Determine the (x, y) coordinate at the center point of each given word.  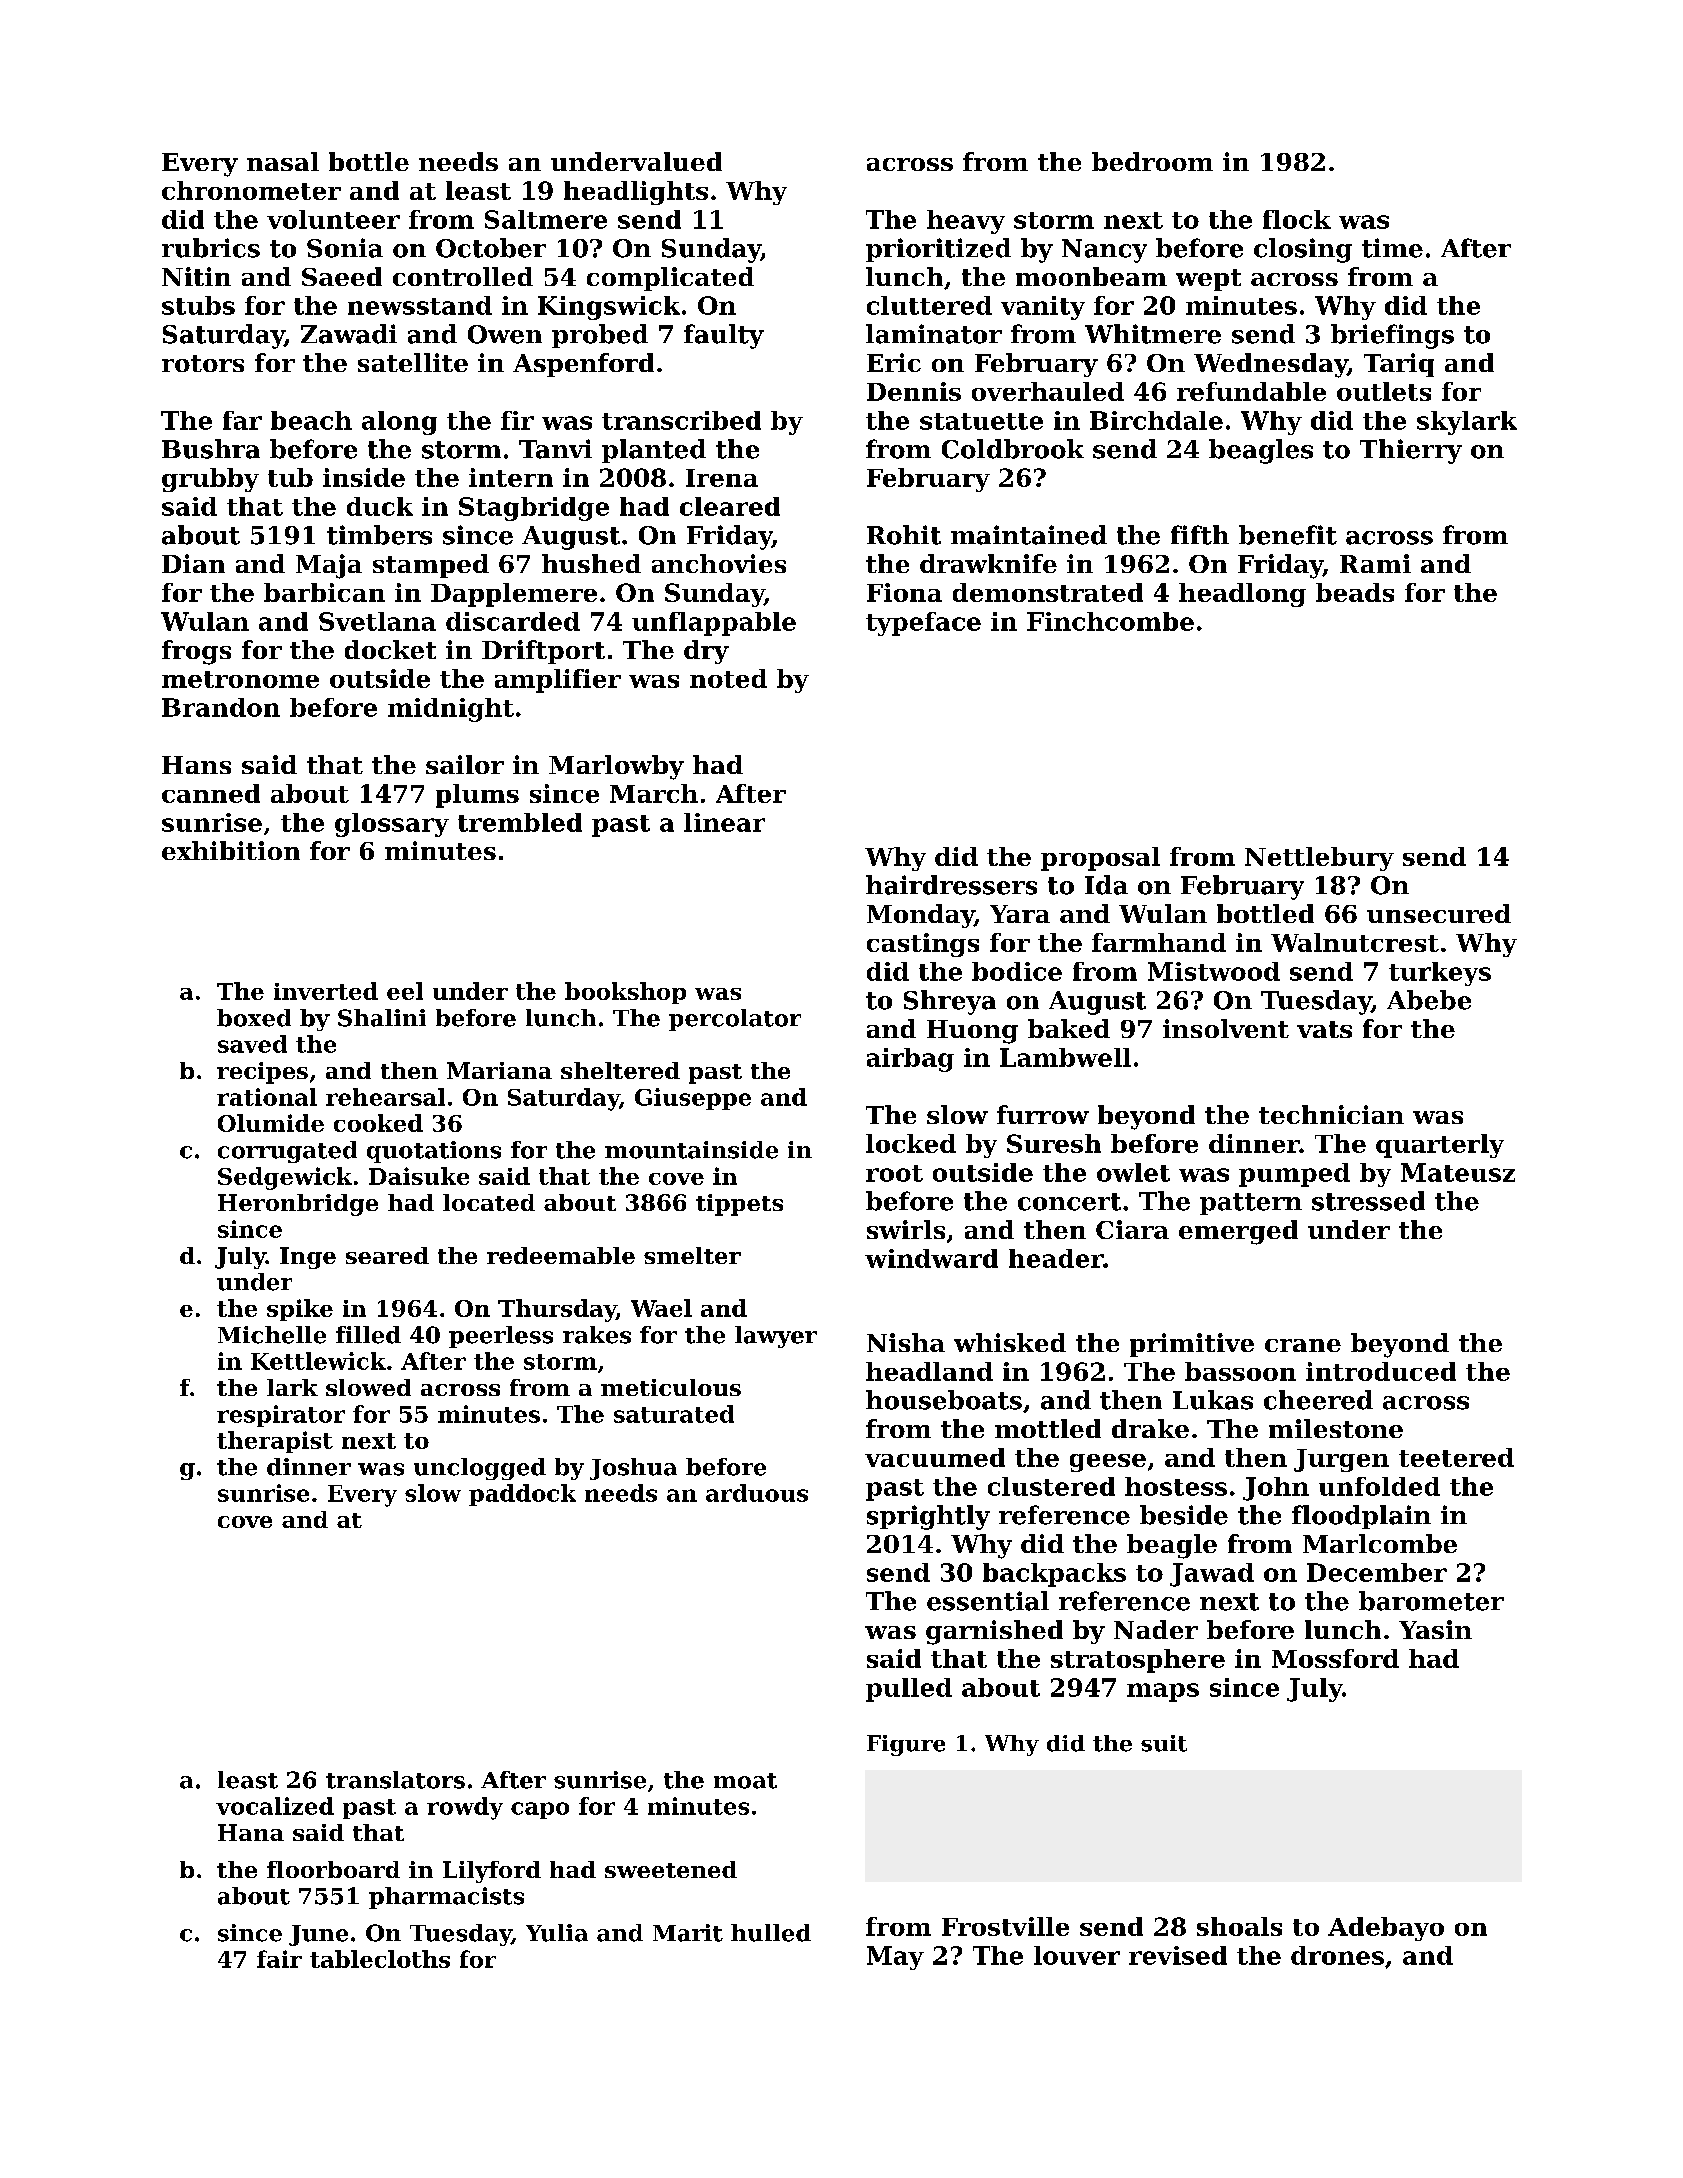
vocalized (275, 1806)
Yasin (1435, 1629)
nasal (283, 161)
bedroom (1152, 161)
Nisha (906, 1342)
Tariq (1399, 365)
